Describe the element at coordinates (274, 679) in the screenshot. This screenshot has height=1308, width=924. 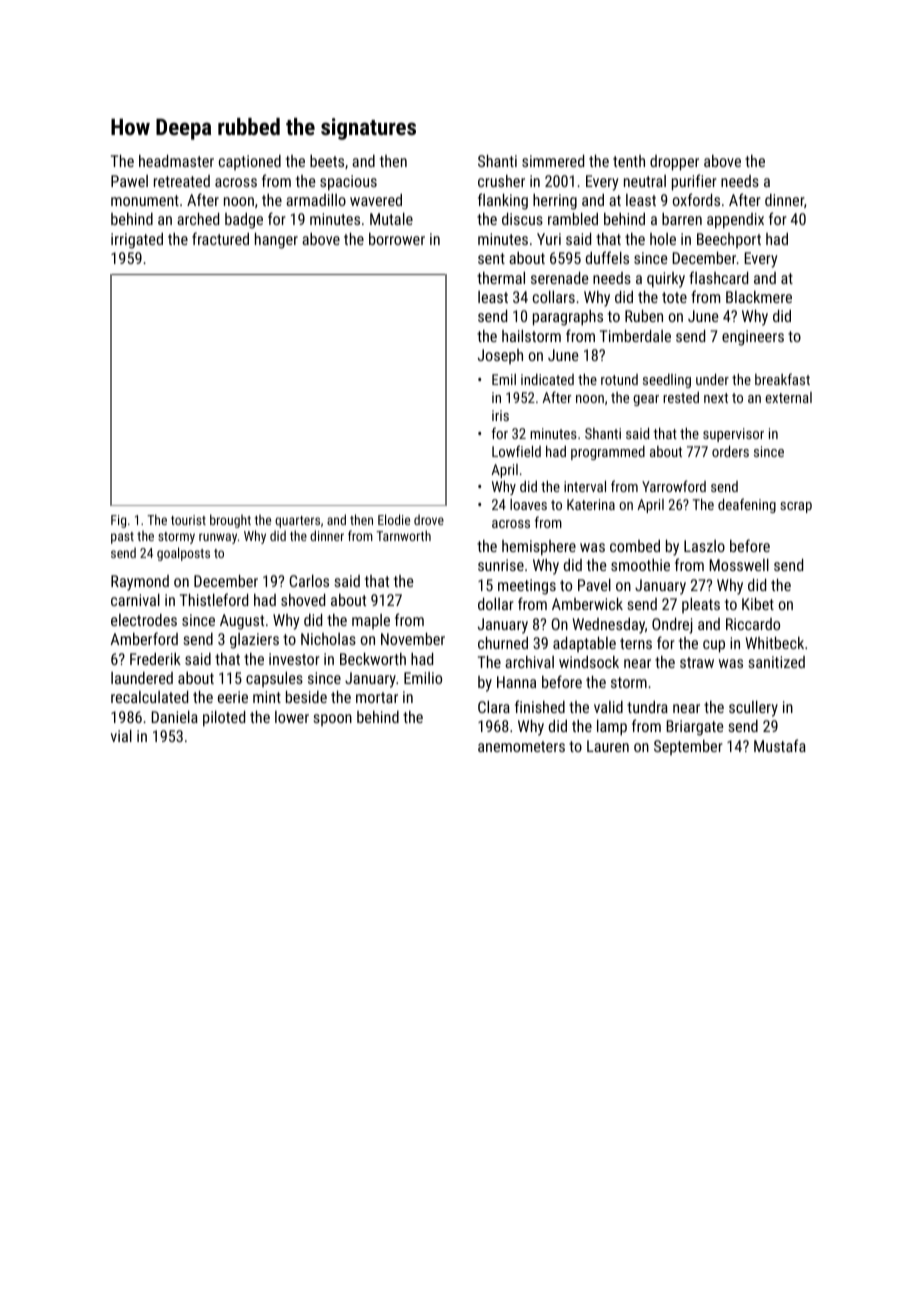
I see `capsules` at that location.
